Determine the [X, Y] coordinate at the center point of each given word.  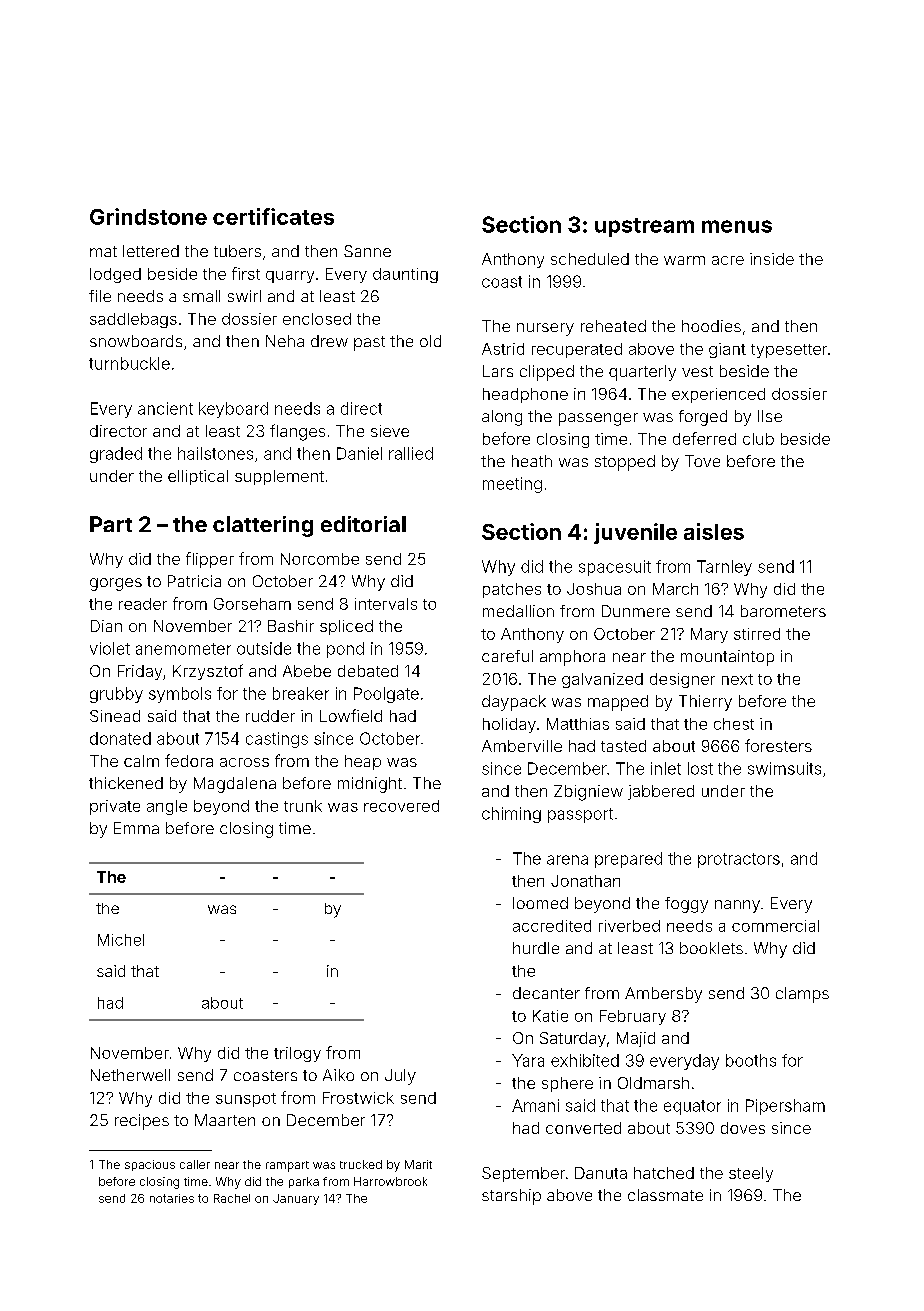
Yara [528, 1060]
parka [304, 1182]
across [244, 762]
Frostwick [358, 1098]
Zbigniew [588, 793]
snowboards [136, 341]
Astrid [503, 349]
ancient [165, 408]
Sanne [367, 251]
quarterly [642, 373]
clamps [802, 995]
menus [737, 226]
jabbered [661, 792]
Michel [121, 940]
